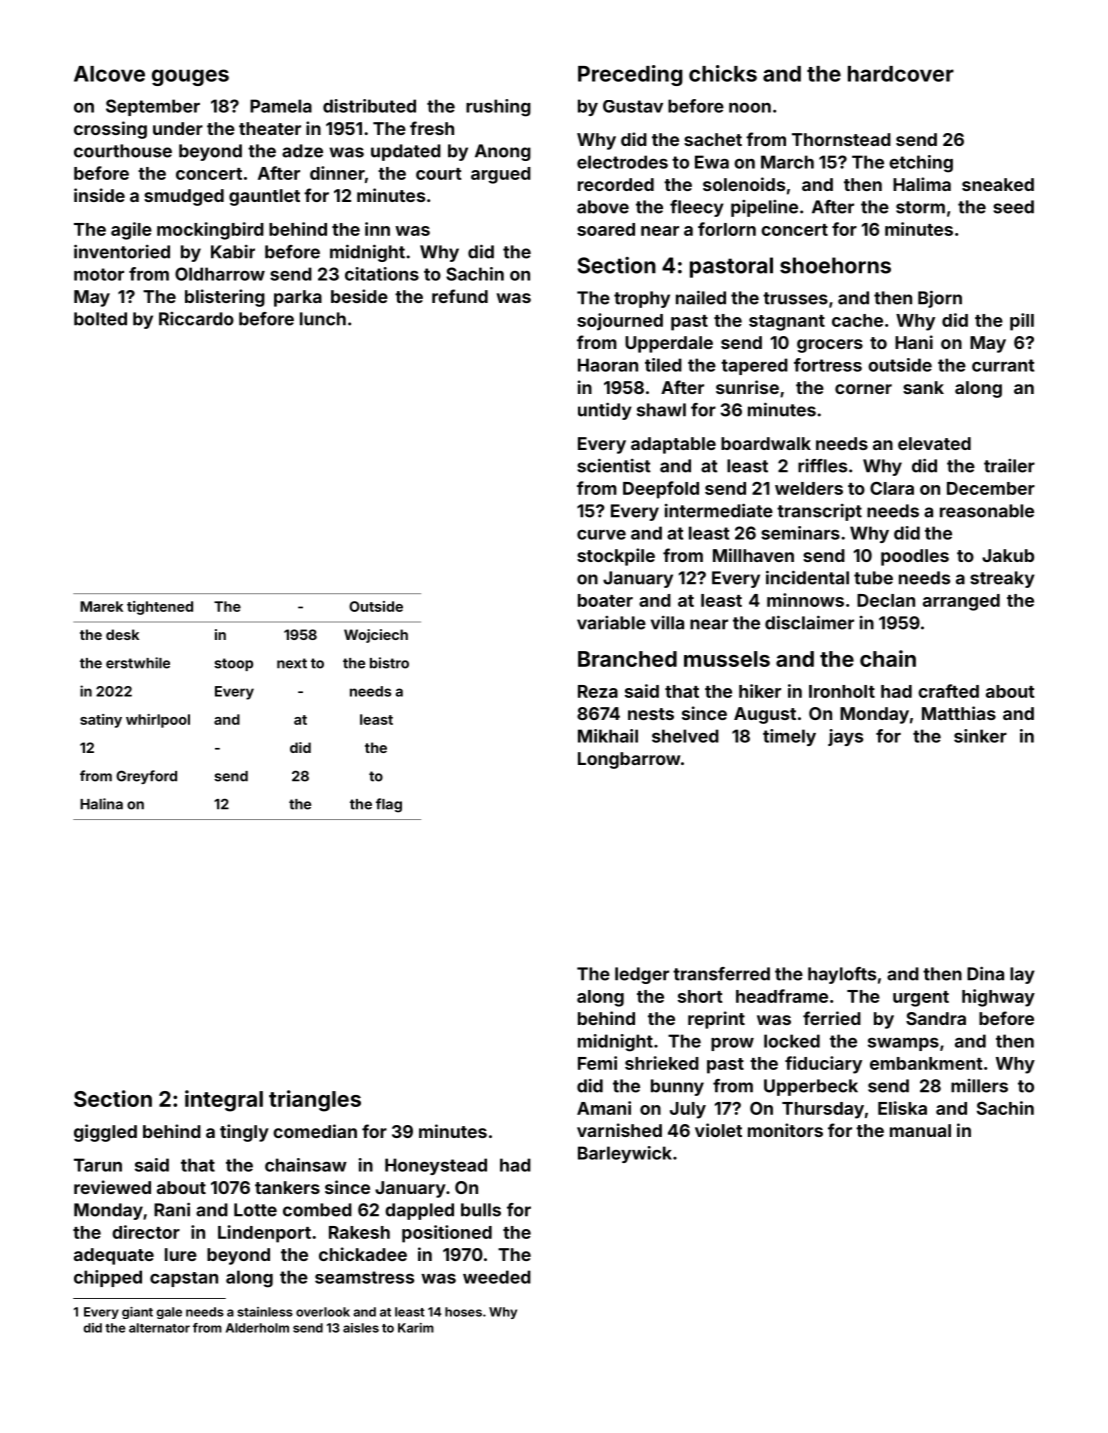 This image has height=1433, width=1108. What do you see at coordinates (169, 1313) in the image?
I see `gale` at bounding box center [169, 1313].
